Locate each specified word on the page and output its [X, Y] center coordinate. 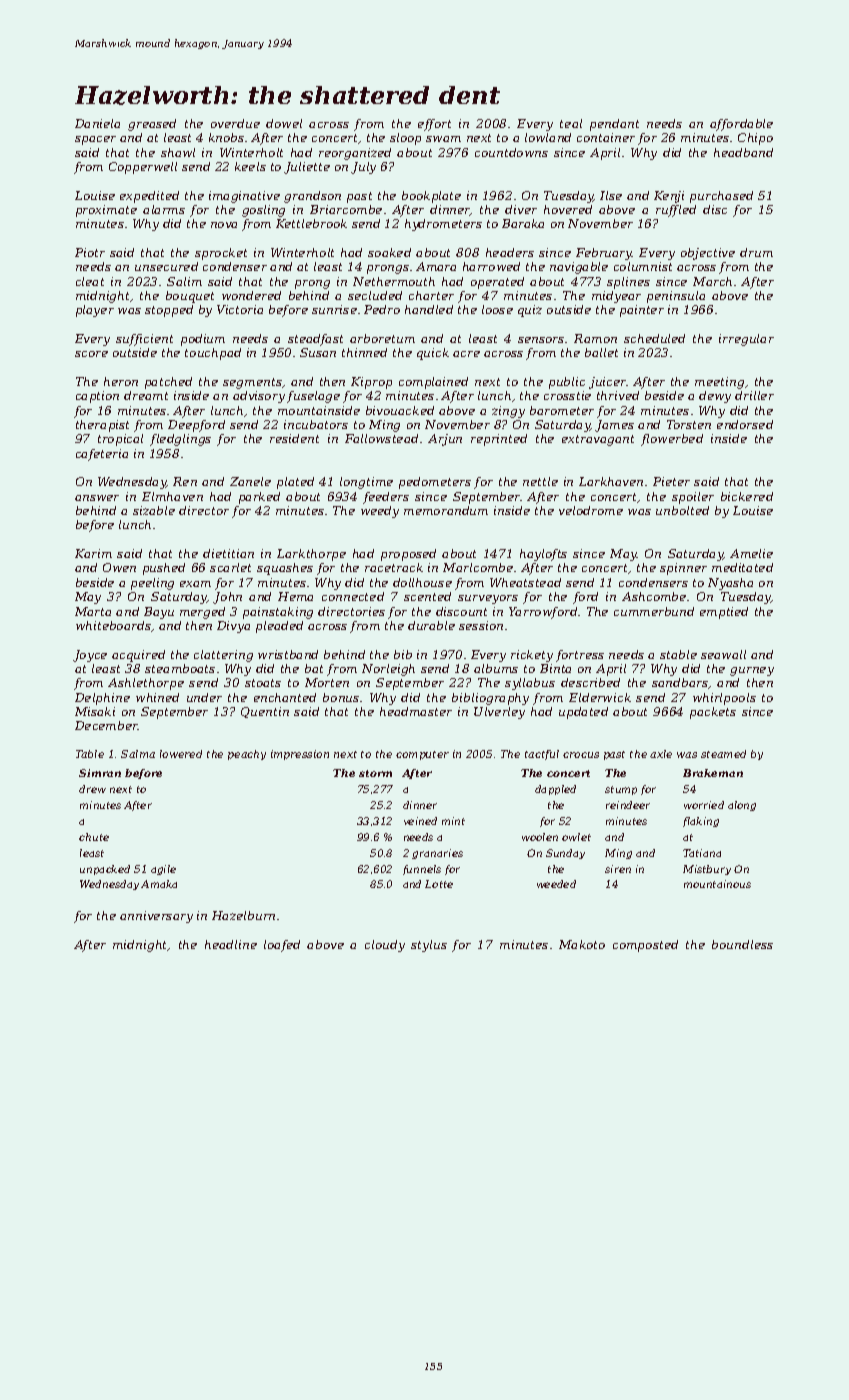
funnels [422, 870]
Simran [100, 773]
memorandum [446, 510]
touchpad [213, 354]
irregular [746, 340]
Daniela [97, 123]
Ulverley [499, 713]
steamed [723, 754]
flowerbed [672, 440]
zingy [508, 412]
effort [434, 125]
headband [743, 152]
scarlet [230, 567]
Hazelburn [243, 915]
